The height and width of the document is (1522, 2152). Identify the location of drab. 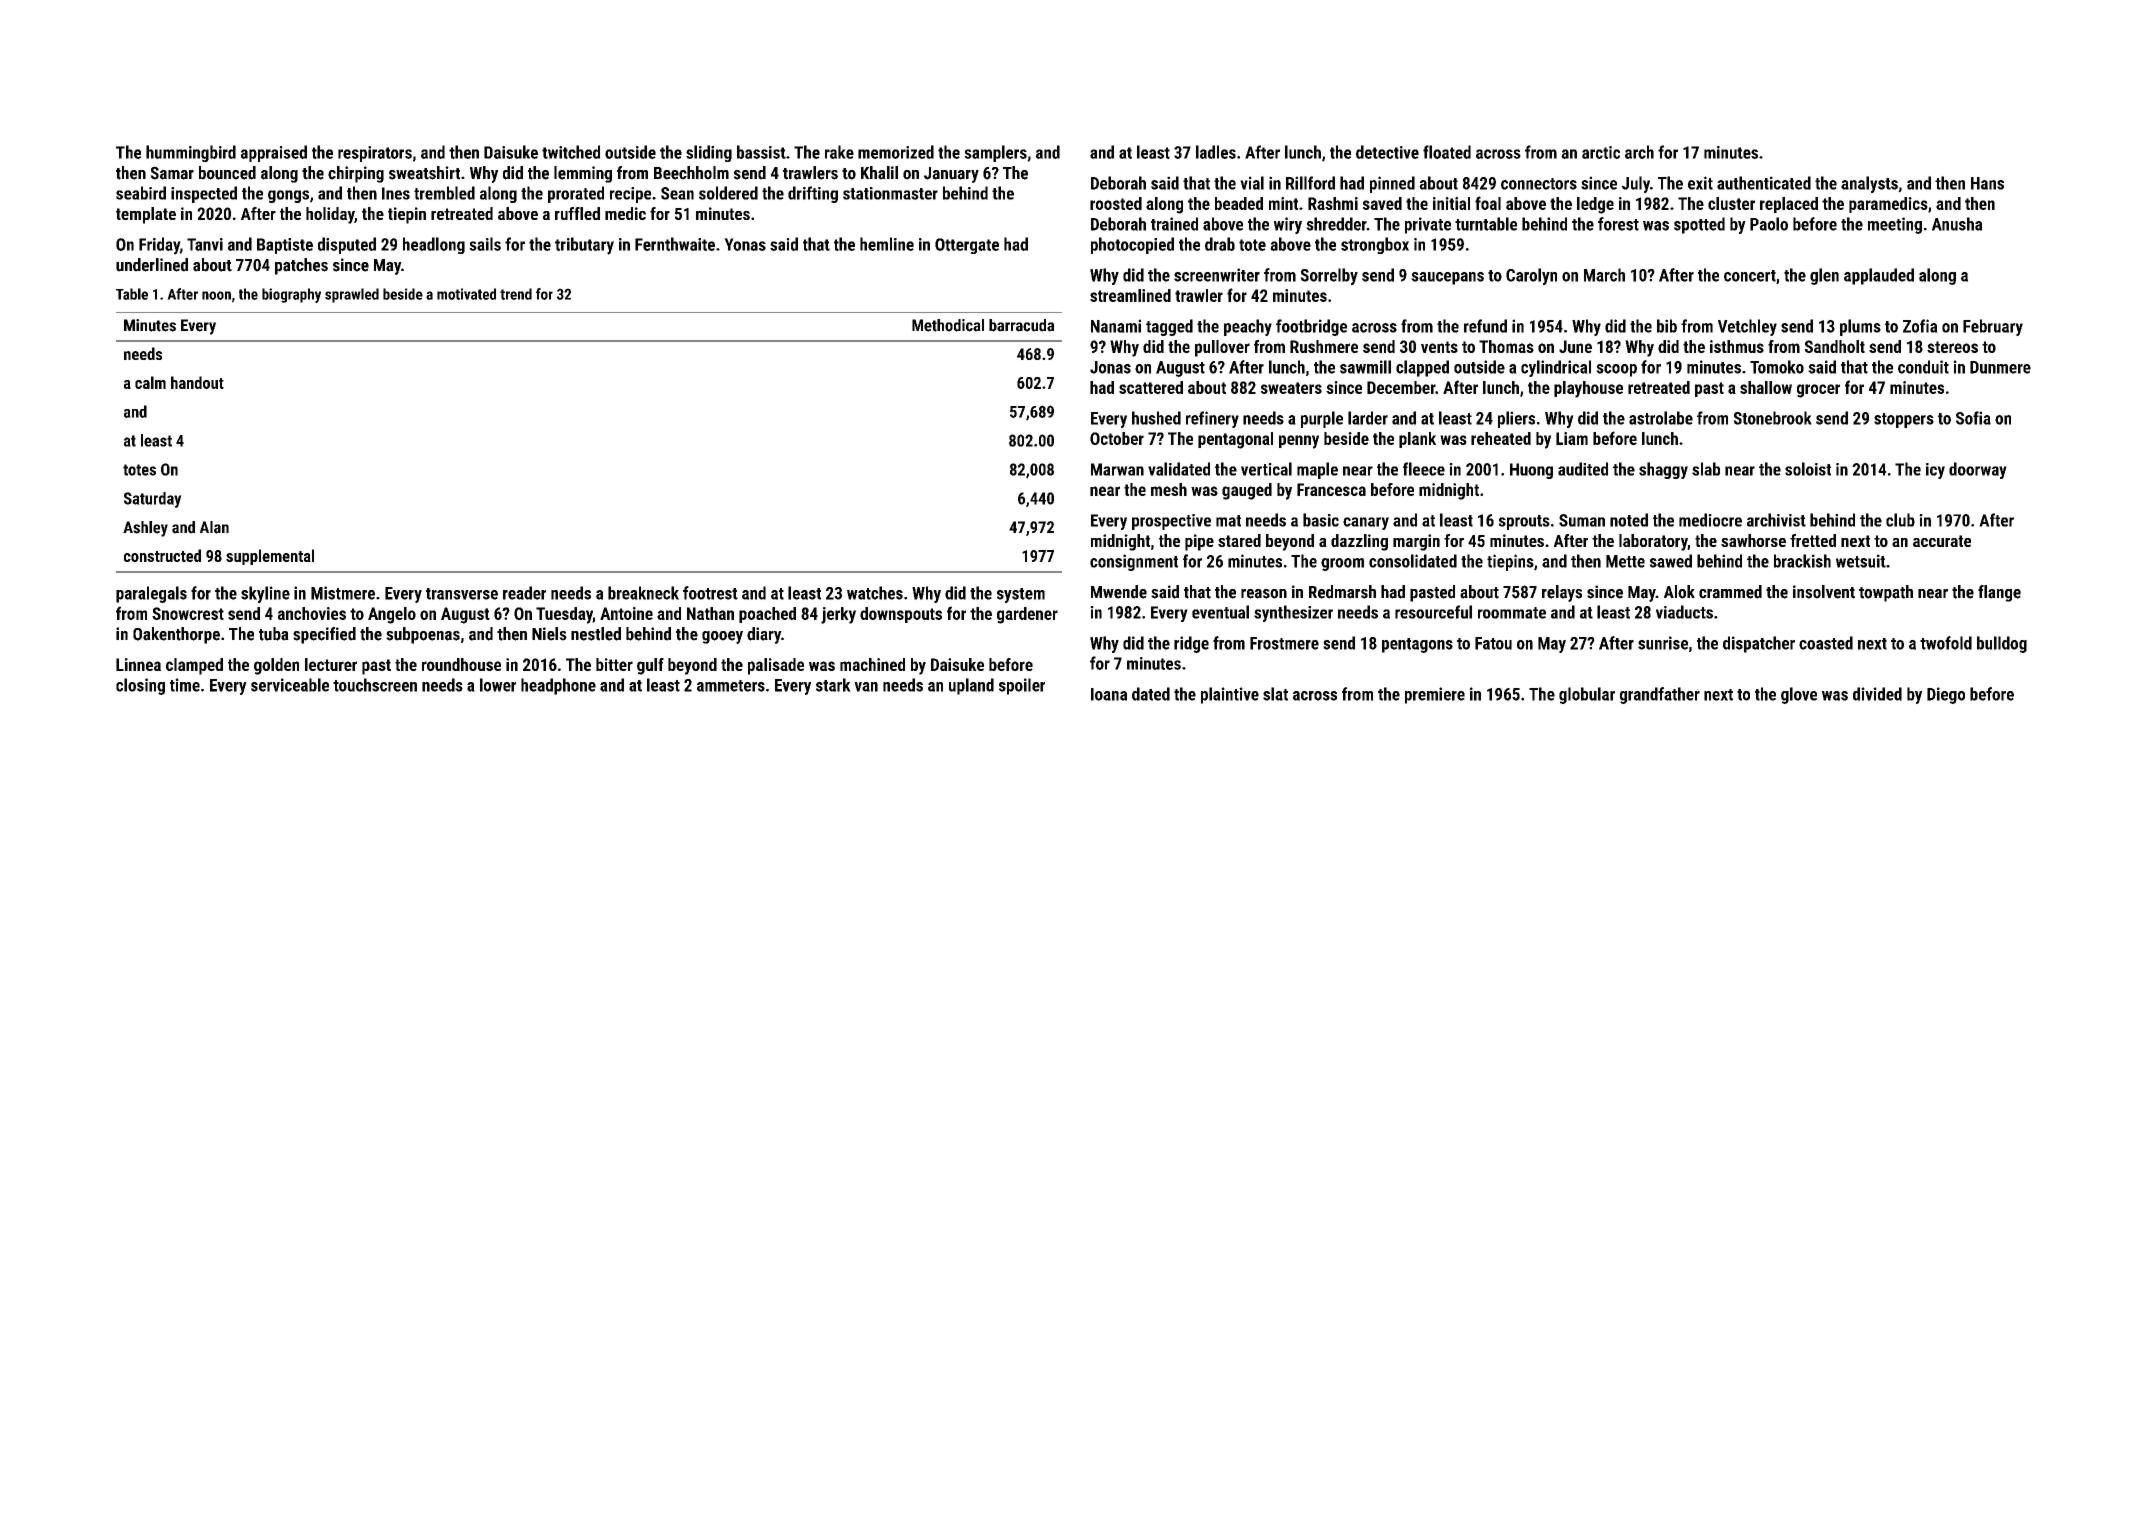
(1220, 244).
